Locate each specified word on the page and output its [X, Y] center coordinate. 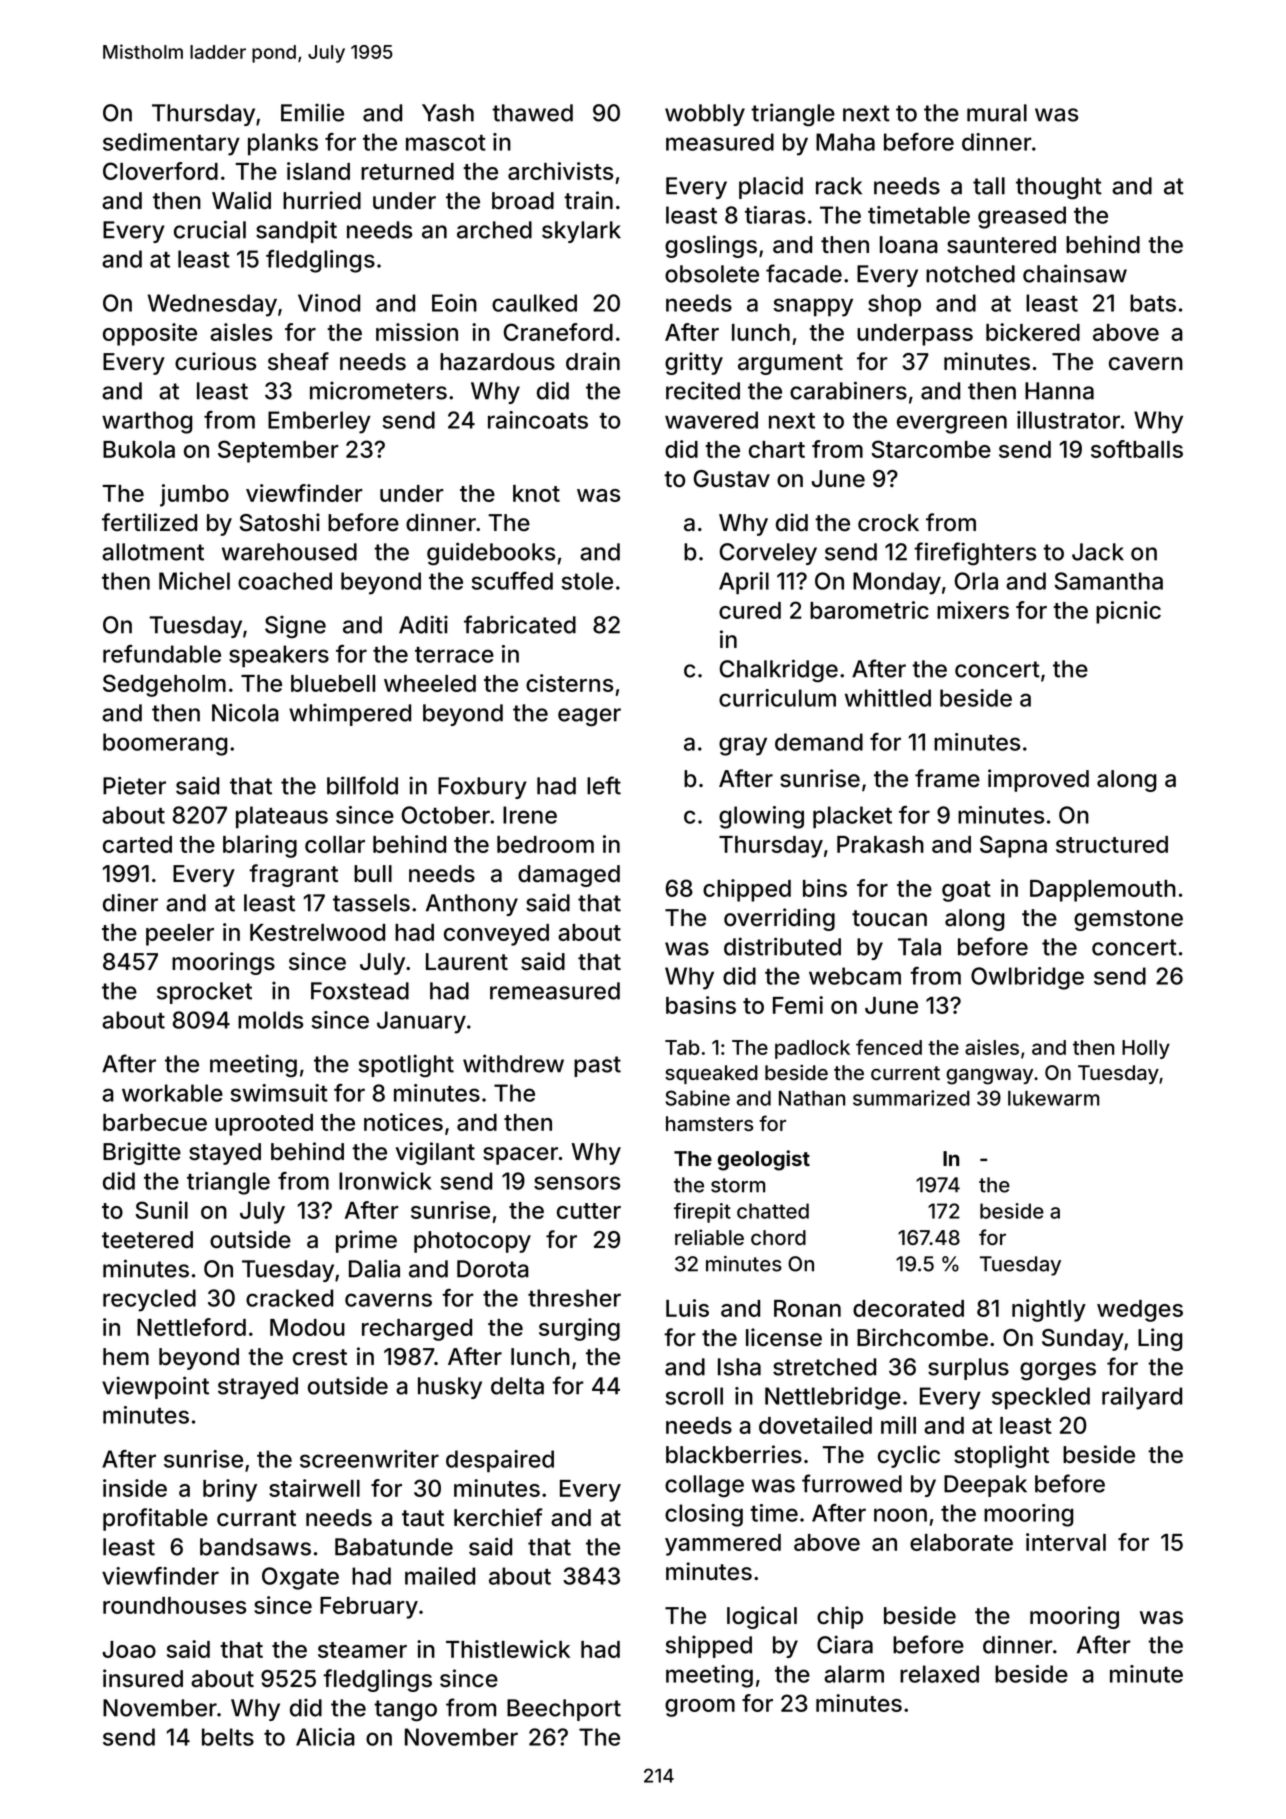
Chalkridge [779, 671]
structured [1112, 844]
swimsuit [279, 1093]
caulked [534, 303]
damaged [569, 876]
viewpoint [155, 1387]
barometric [869, 610]
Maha [845, 142]
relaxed [939, 1674]
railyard [1142, 1398]
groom [700, 1708]
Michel [194, 581]
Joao [129, 1649]
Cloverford [160, 171]
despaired [500, 1461]
